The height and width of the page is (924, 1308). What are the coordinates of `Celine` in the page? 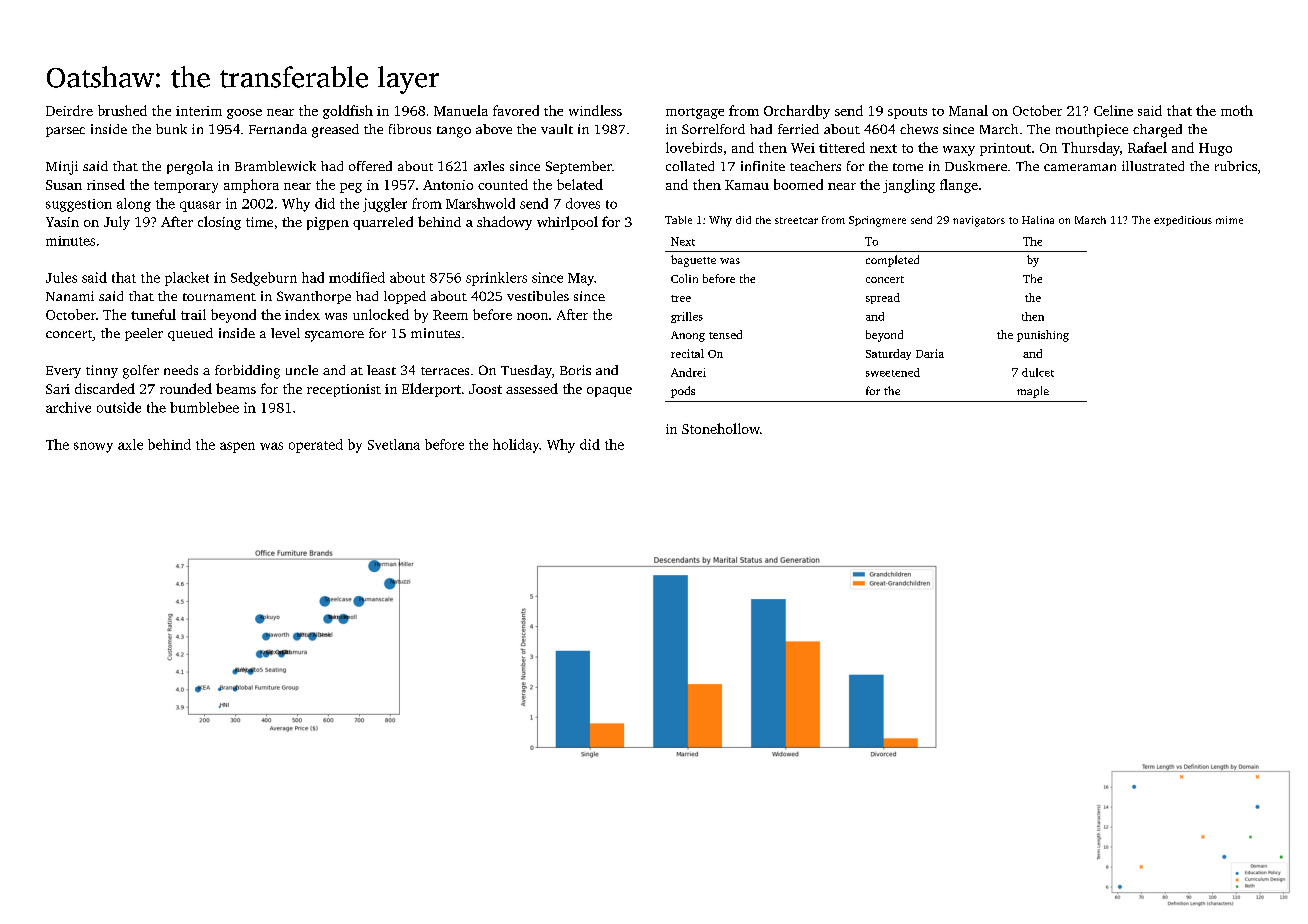 It's located at (1113, 110).
